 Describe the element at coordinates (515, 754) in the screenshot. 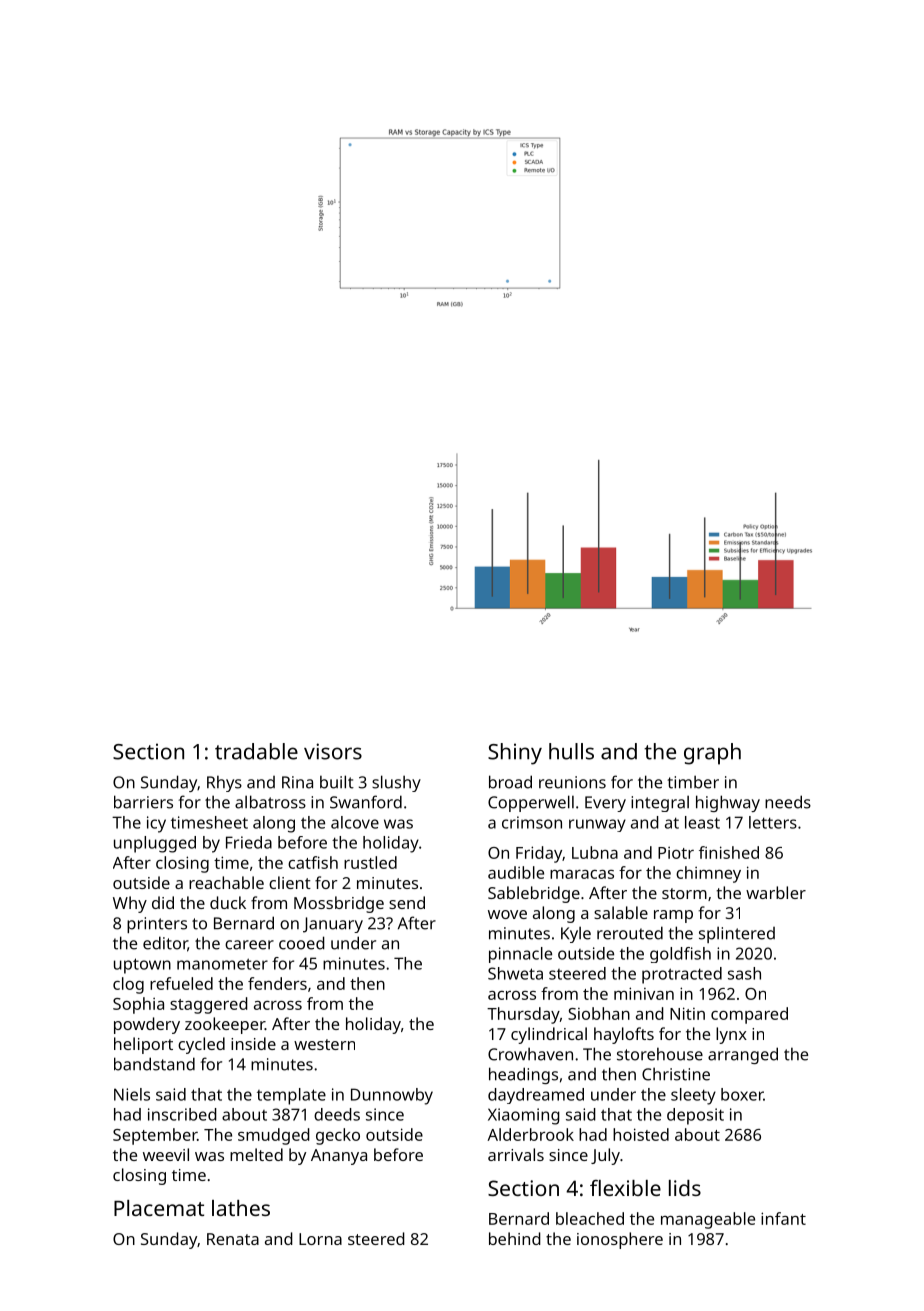

I see `Shiny` at that location.
